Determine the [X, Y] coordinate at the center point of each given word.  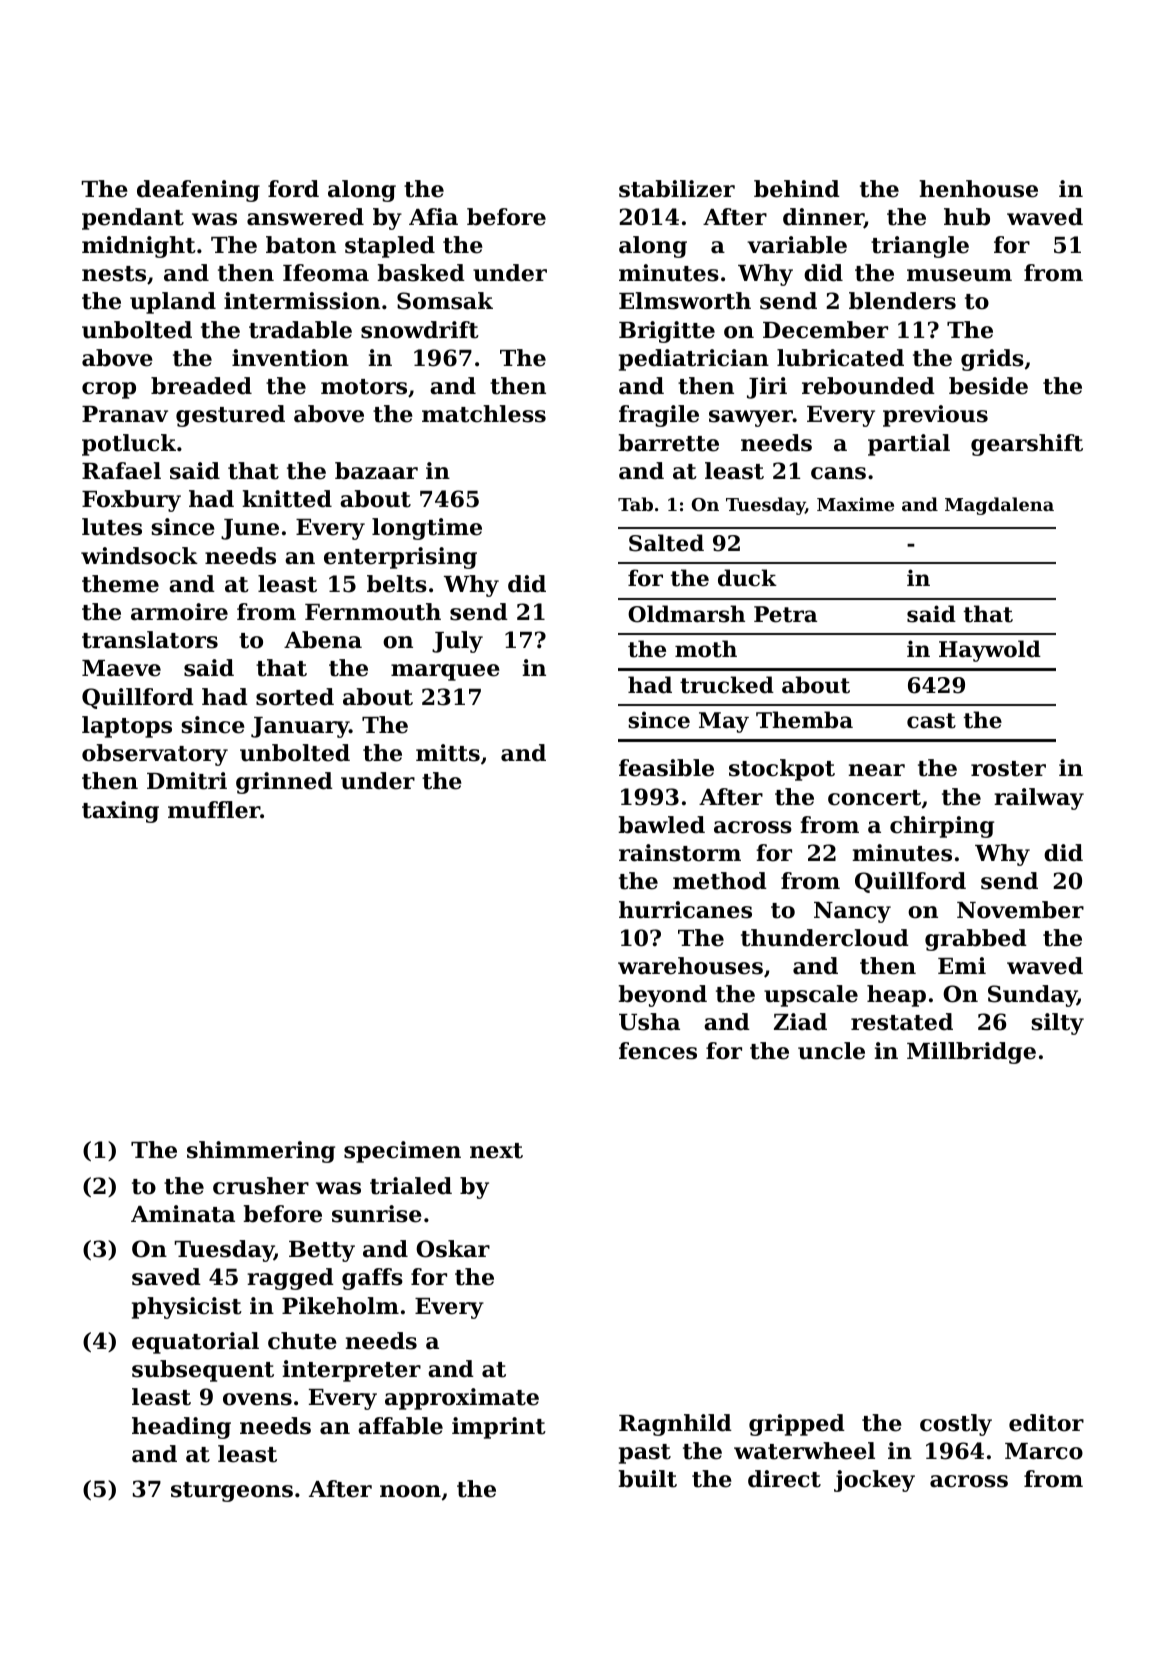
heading [181, 1428]
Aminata [183, 1214]
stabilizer [677, 189]
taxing [120, 812]
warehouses [690, 966]
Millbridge [971, 1053]
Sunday [1032, 996]
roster [1008, 769]
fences [658, 1051]
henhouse [978, 189]
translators [150, 640]
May [724, 722]
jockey [874, 1481]
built [647, 1479]
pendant [133, 219]
